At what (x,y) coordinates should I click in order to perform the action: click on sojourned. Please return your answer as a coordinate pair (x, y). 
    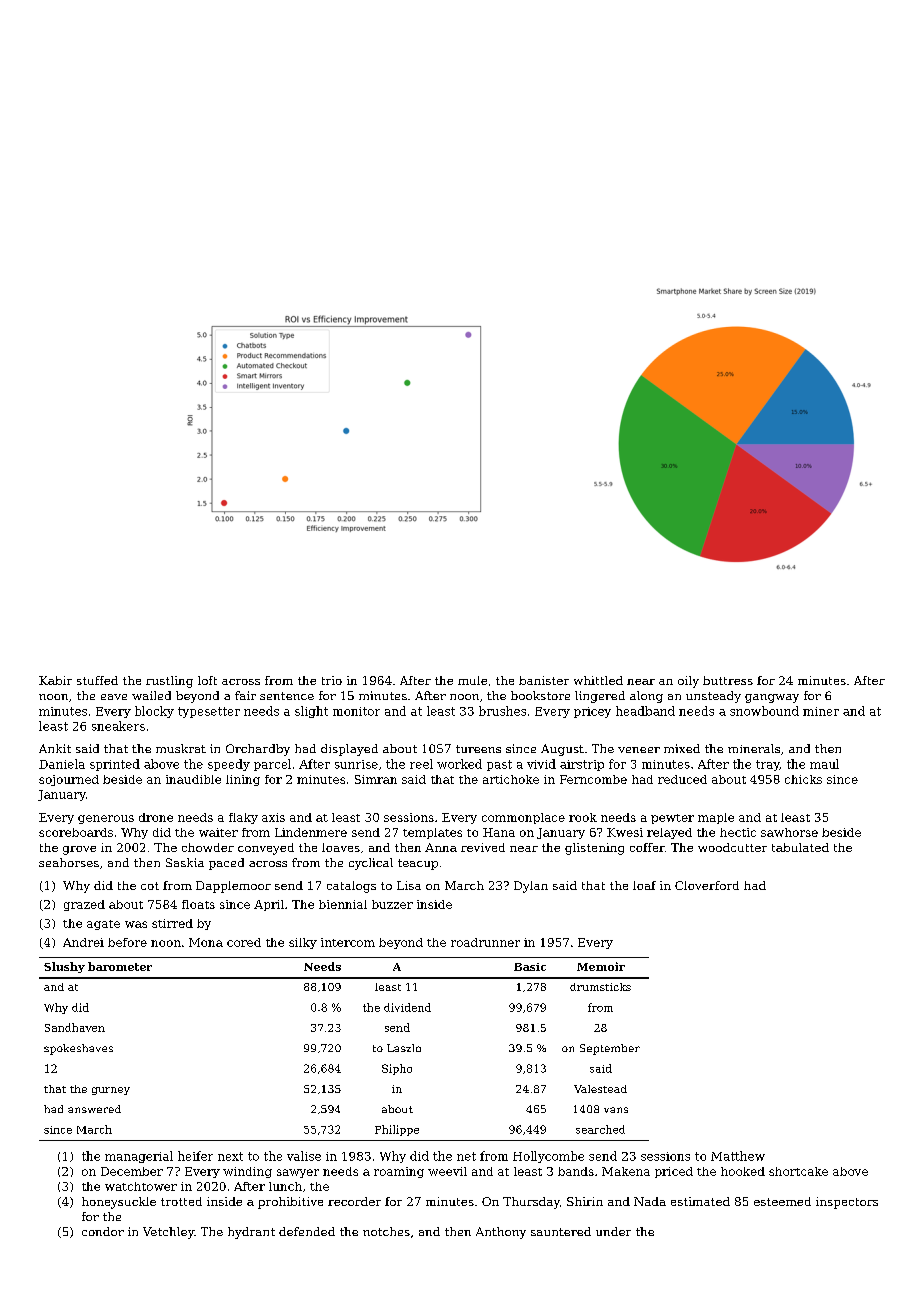
    Looking at the image, I should click on (69, 780).
